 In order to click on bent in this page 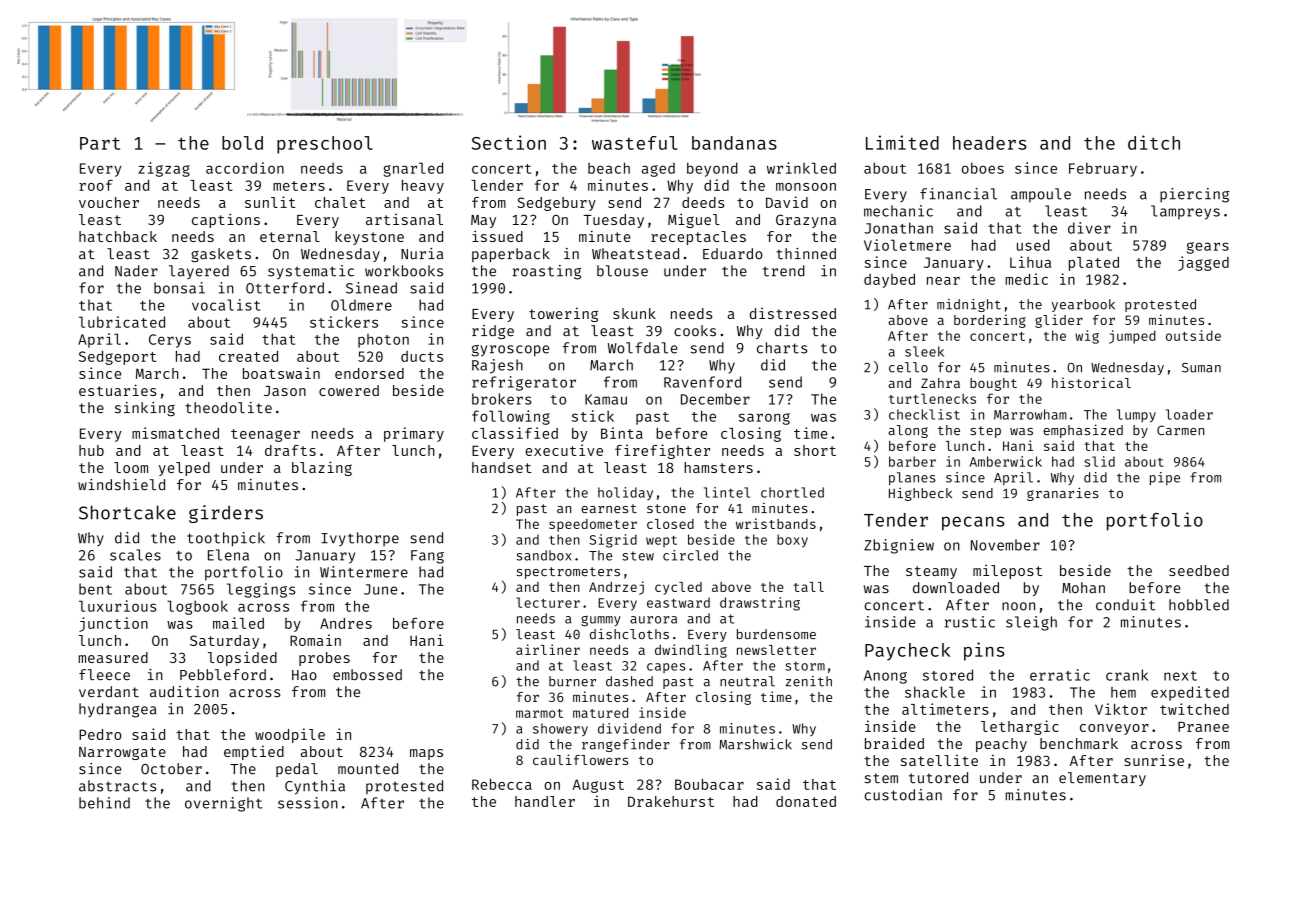, I will do `click(95, 589)`.
